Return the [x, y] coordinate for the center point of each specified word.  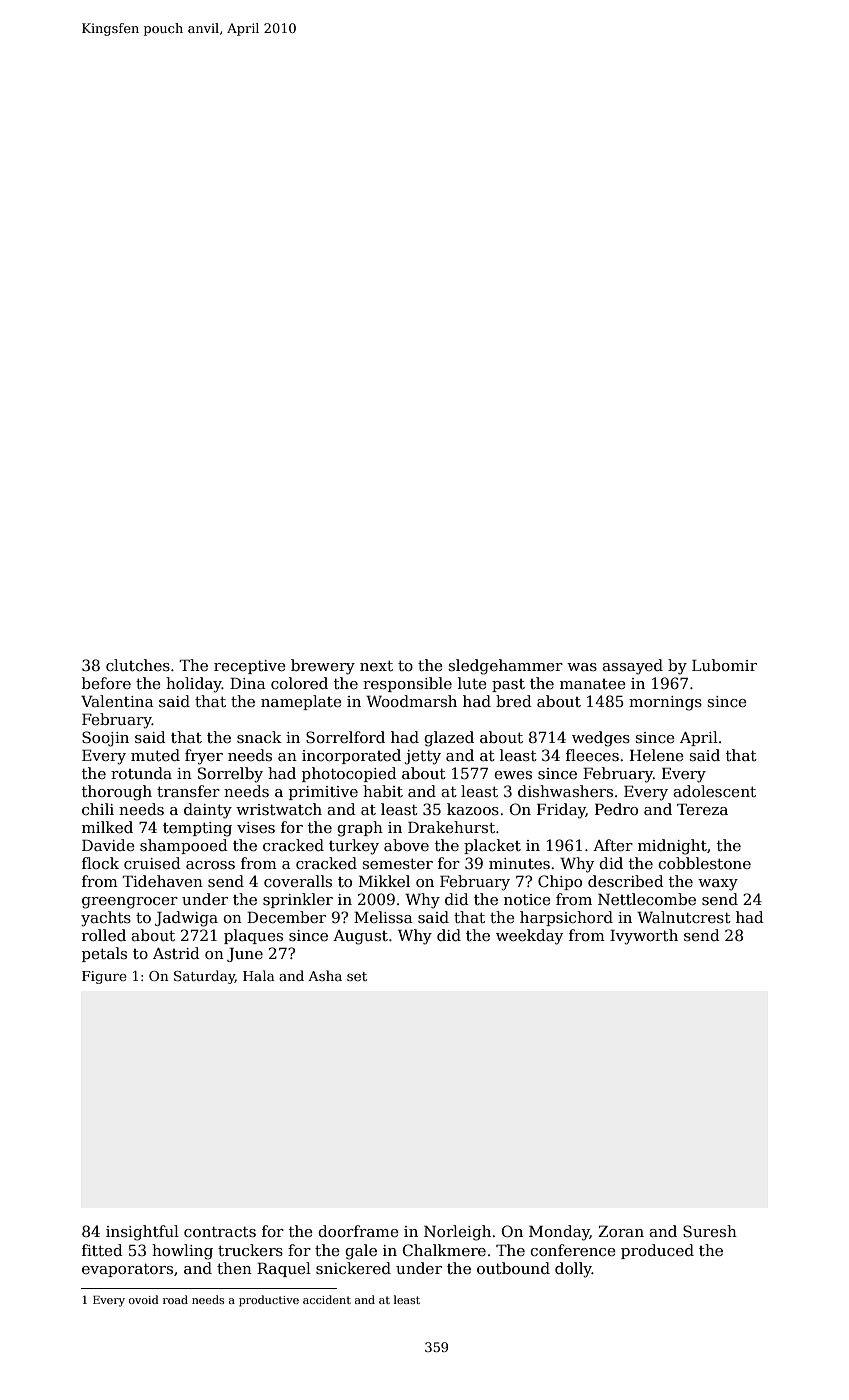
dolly [573, 1270]
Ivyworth [644, 937]
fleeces [592, 755]
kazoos [473, 809]
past [508, 685]
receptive [250, 667]
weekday [529, 937]
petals [104, 954]
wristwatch [279, 809]
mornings [665, 703]
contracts [220, 1231]
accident [327, 1299]
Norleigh [457, 1233]
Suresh [710, 1231]
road [175, 1299]
